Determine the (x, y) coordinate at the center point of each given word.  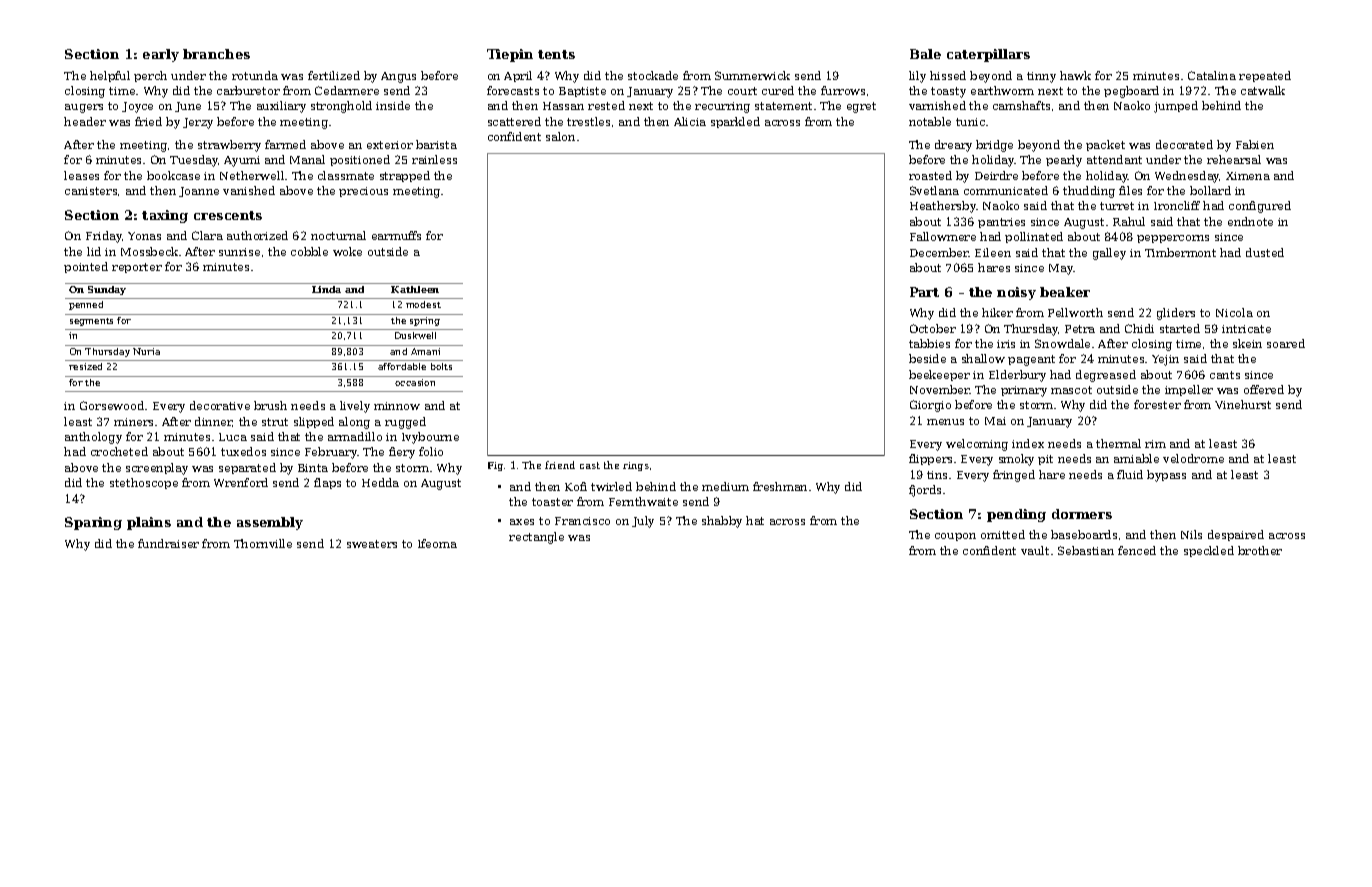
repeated (1265, 76)
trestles (588, 121)
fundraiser (168, 543)
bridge (994, 146)
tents (556, 54)
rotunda (255, 75)
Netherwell (252, 175)
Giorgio (930, 406)
